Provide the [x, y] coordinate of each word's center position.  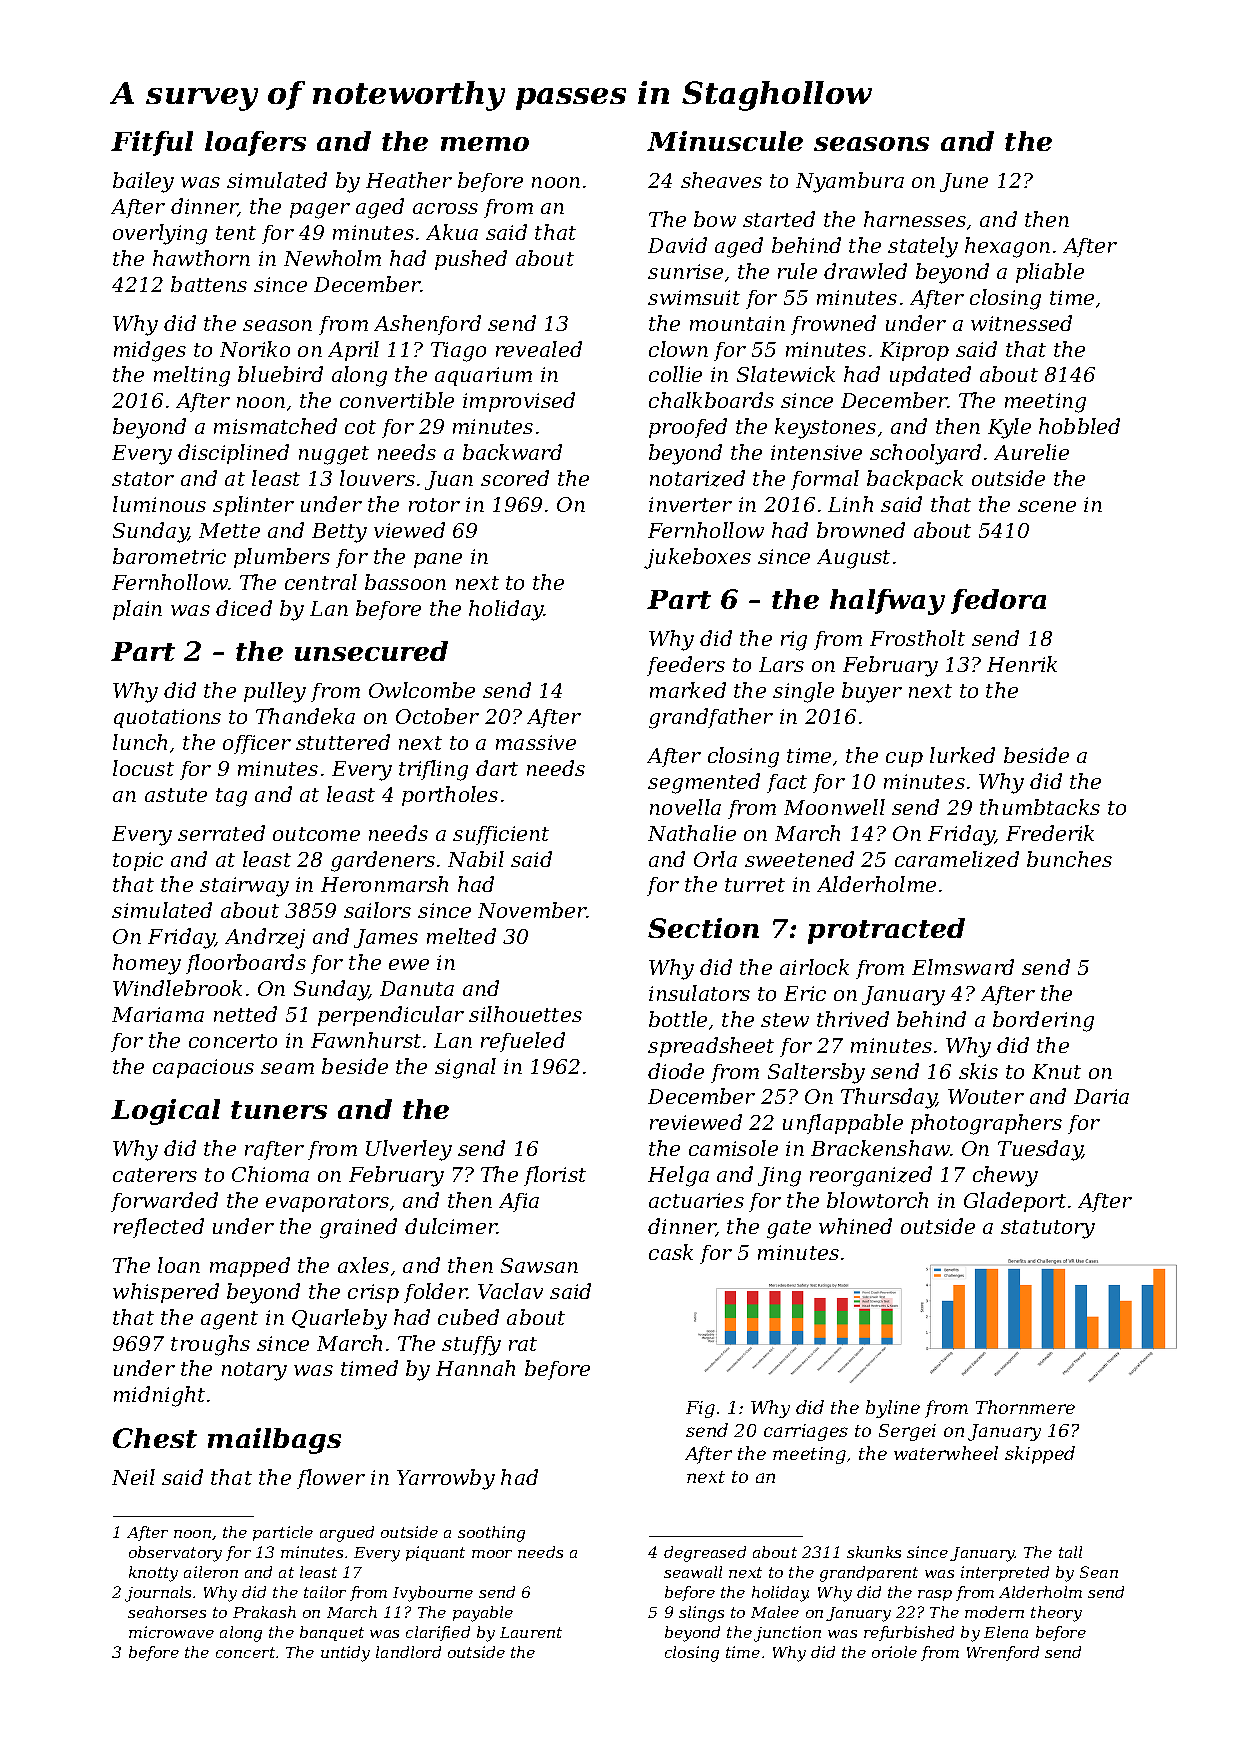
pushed [471, 260]
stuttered [343, 742]
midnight [159, 1396]
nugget [334, 455]
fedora [998, 601]
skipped [1040, 1455]
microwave [171, 1632]
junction [787, 1634]
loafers [255, 143]
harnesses [915, 219]
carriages [806, 1432]
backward [512, 452]
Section [703, 928]
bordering [1043, 1021]
